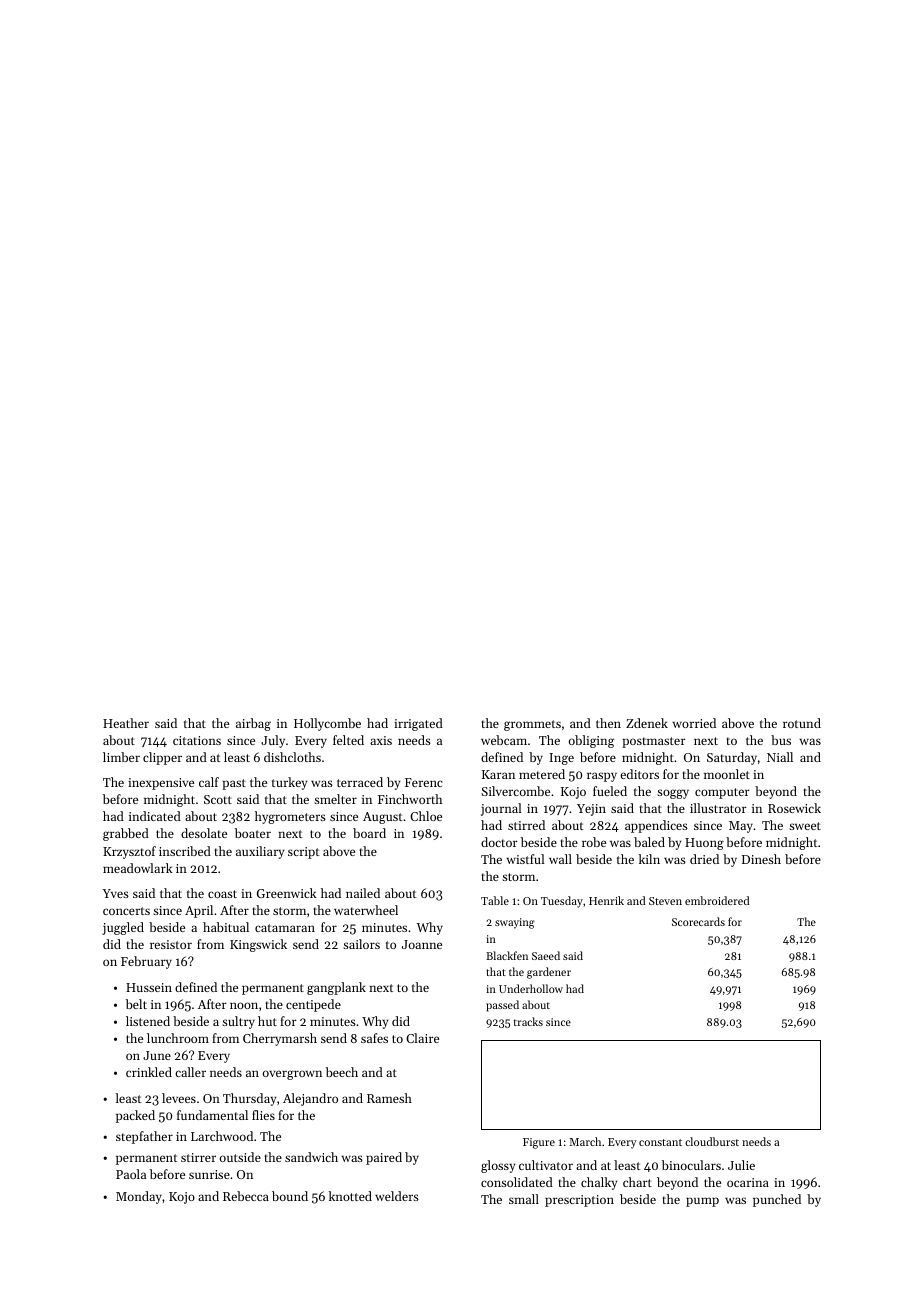  Describe the element at coordinates (131, 1174) in the screenshot. I see `Paola` at that location.
